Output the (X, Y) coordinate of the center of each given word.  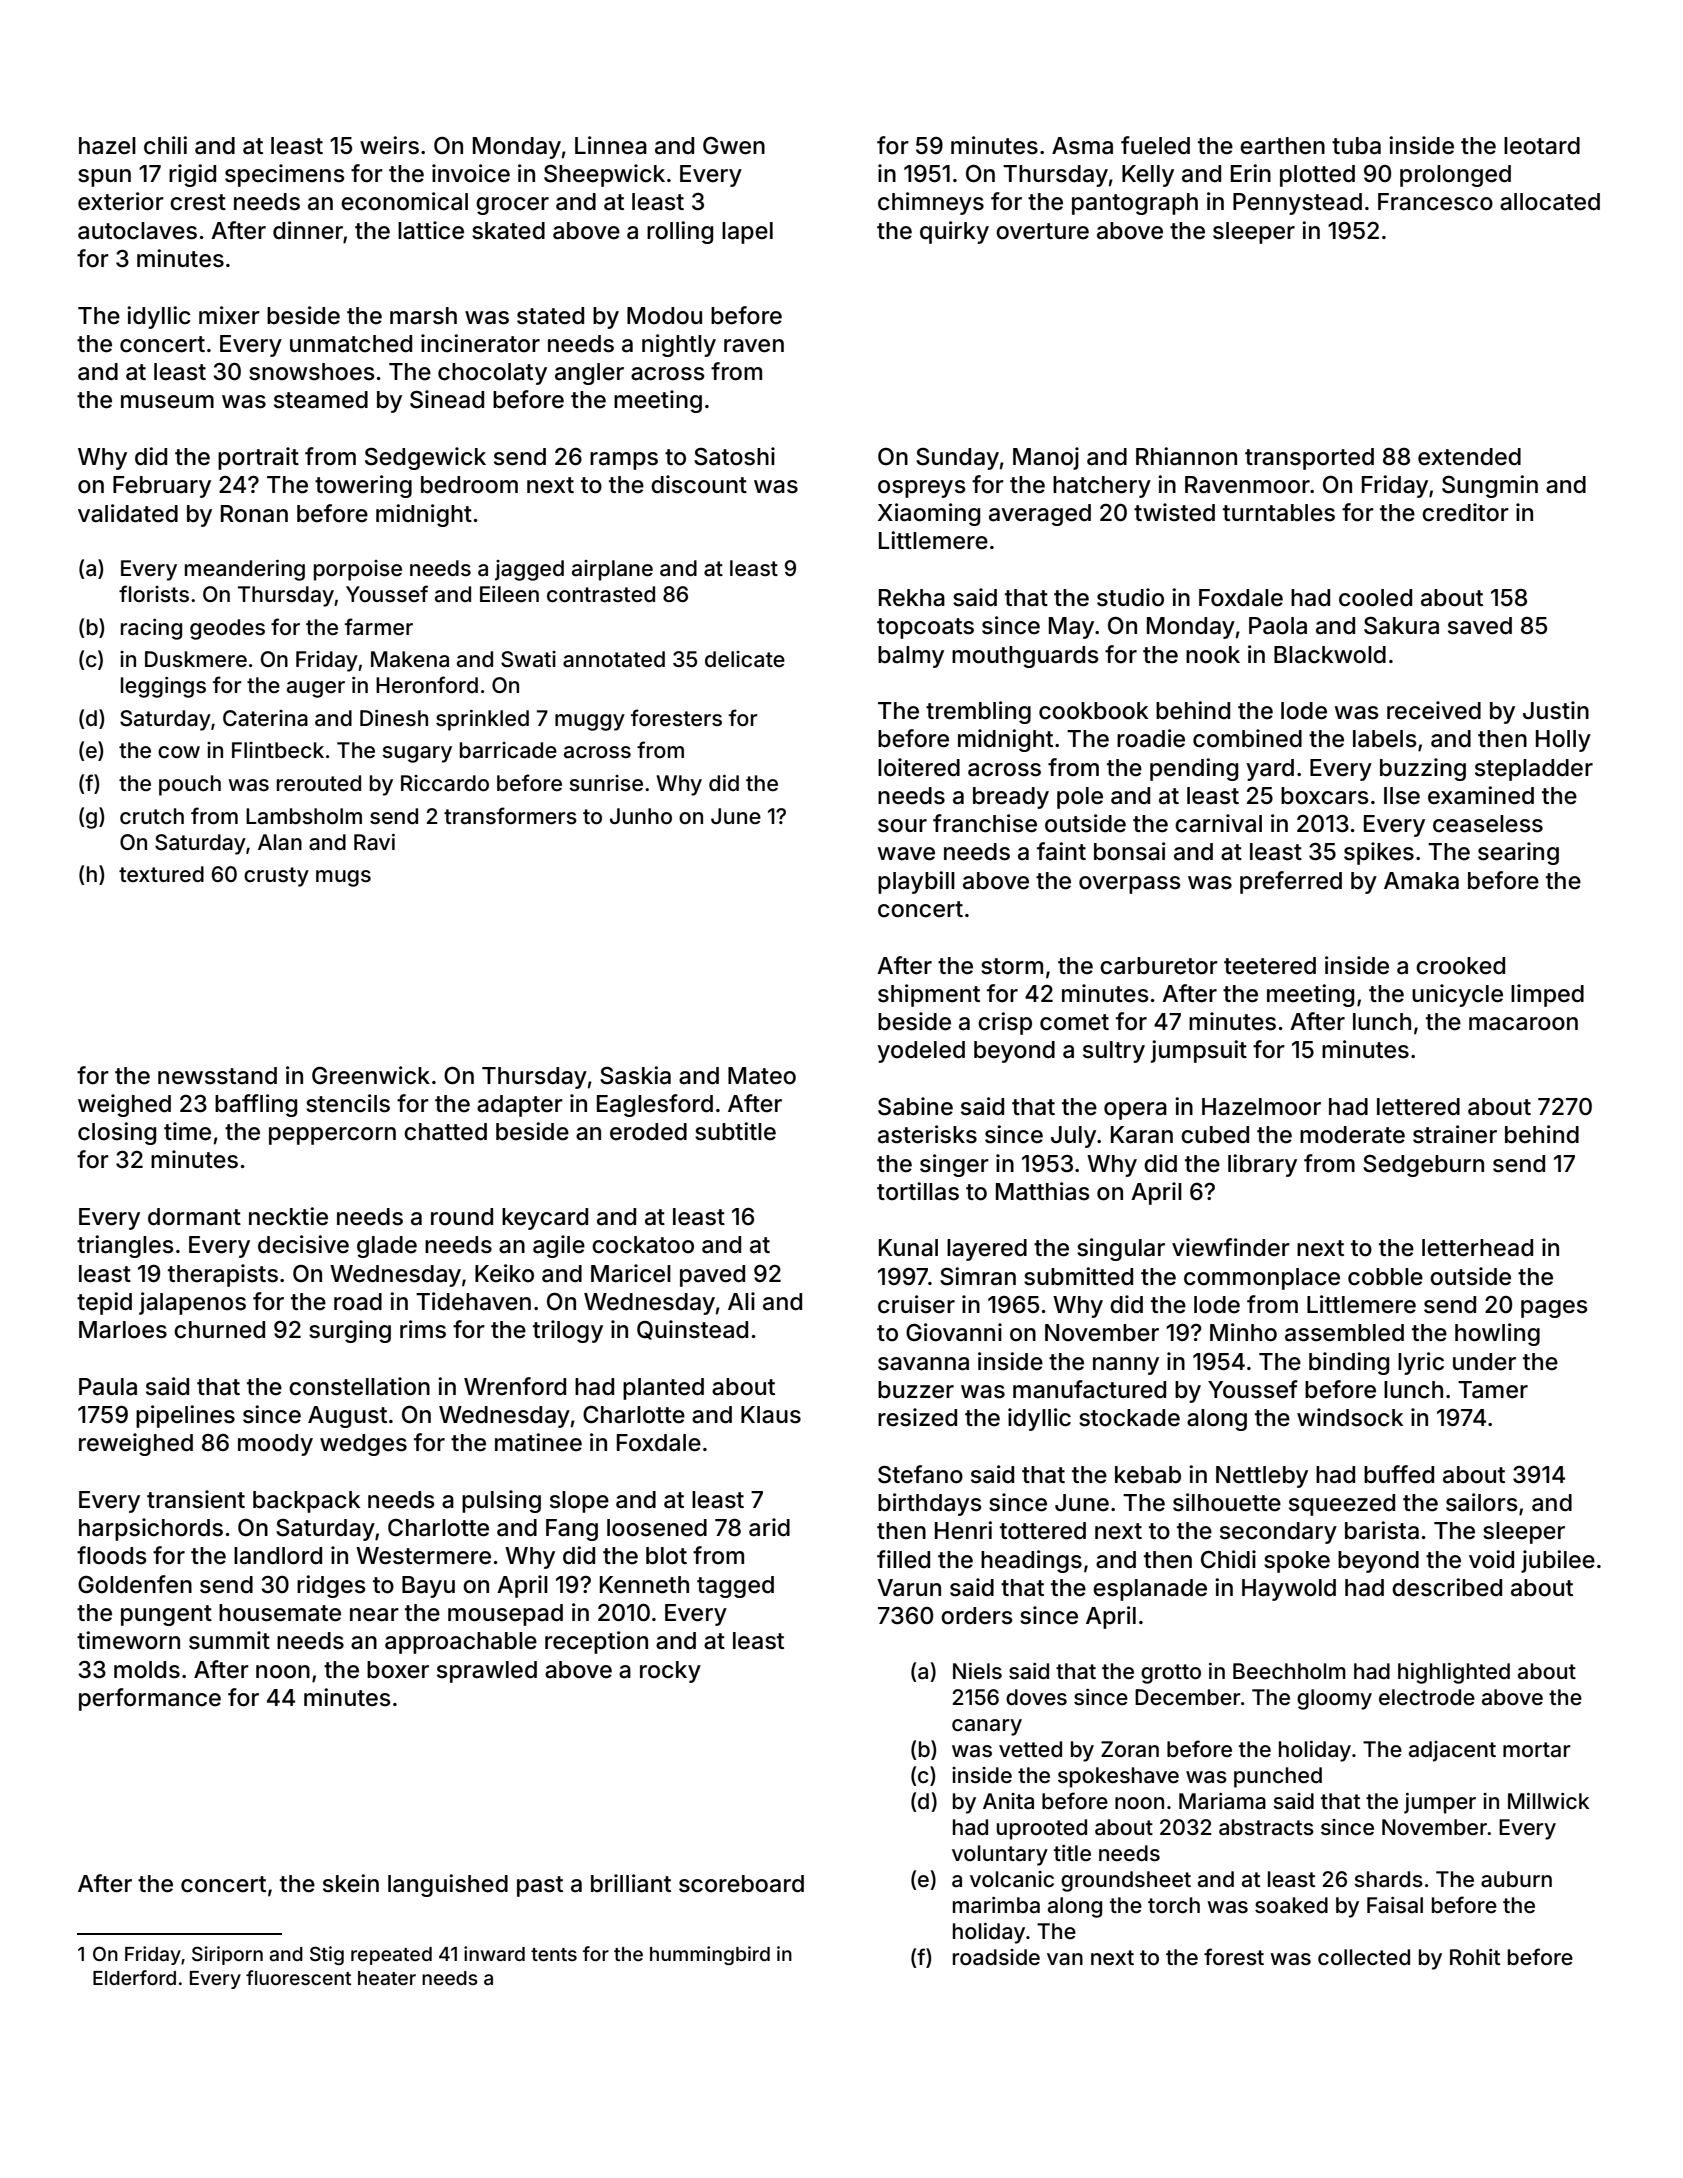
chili (165, 145)
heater (387, 1978)
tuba (1356, 146)
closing (117, 1133)
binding (1349, 1363)
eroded (648, 1132)
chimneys (931, 203)
